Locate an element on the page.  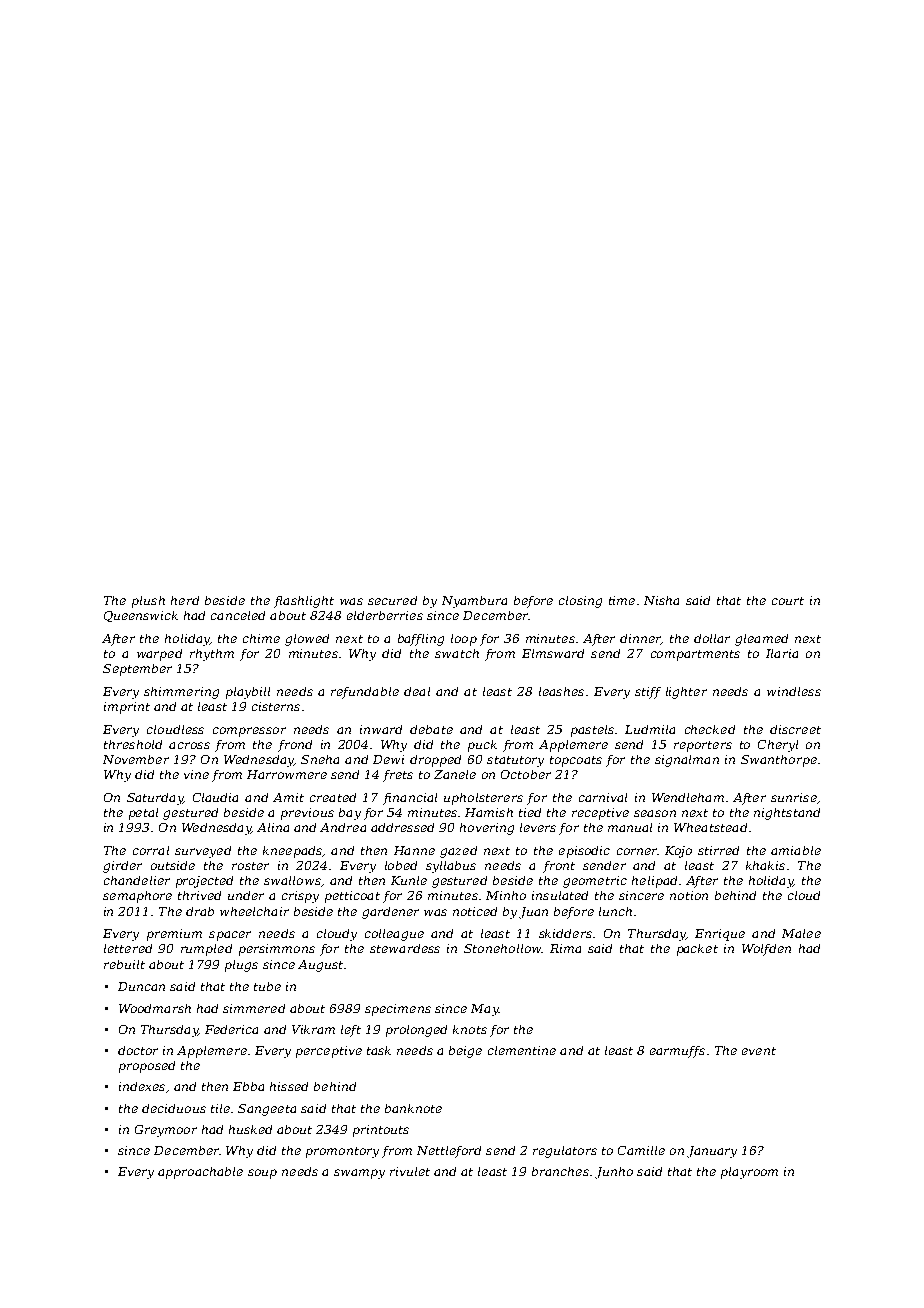
lettered is located at coordinates (128, 948).
